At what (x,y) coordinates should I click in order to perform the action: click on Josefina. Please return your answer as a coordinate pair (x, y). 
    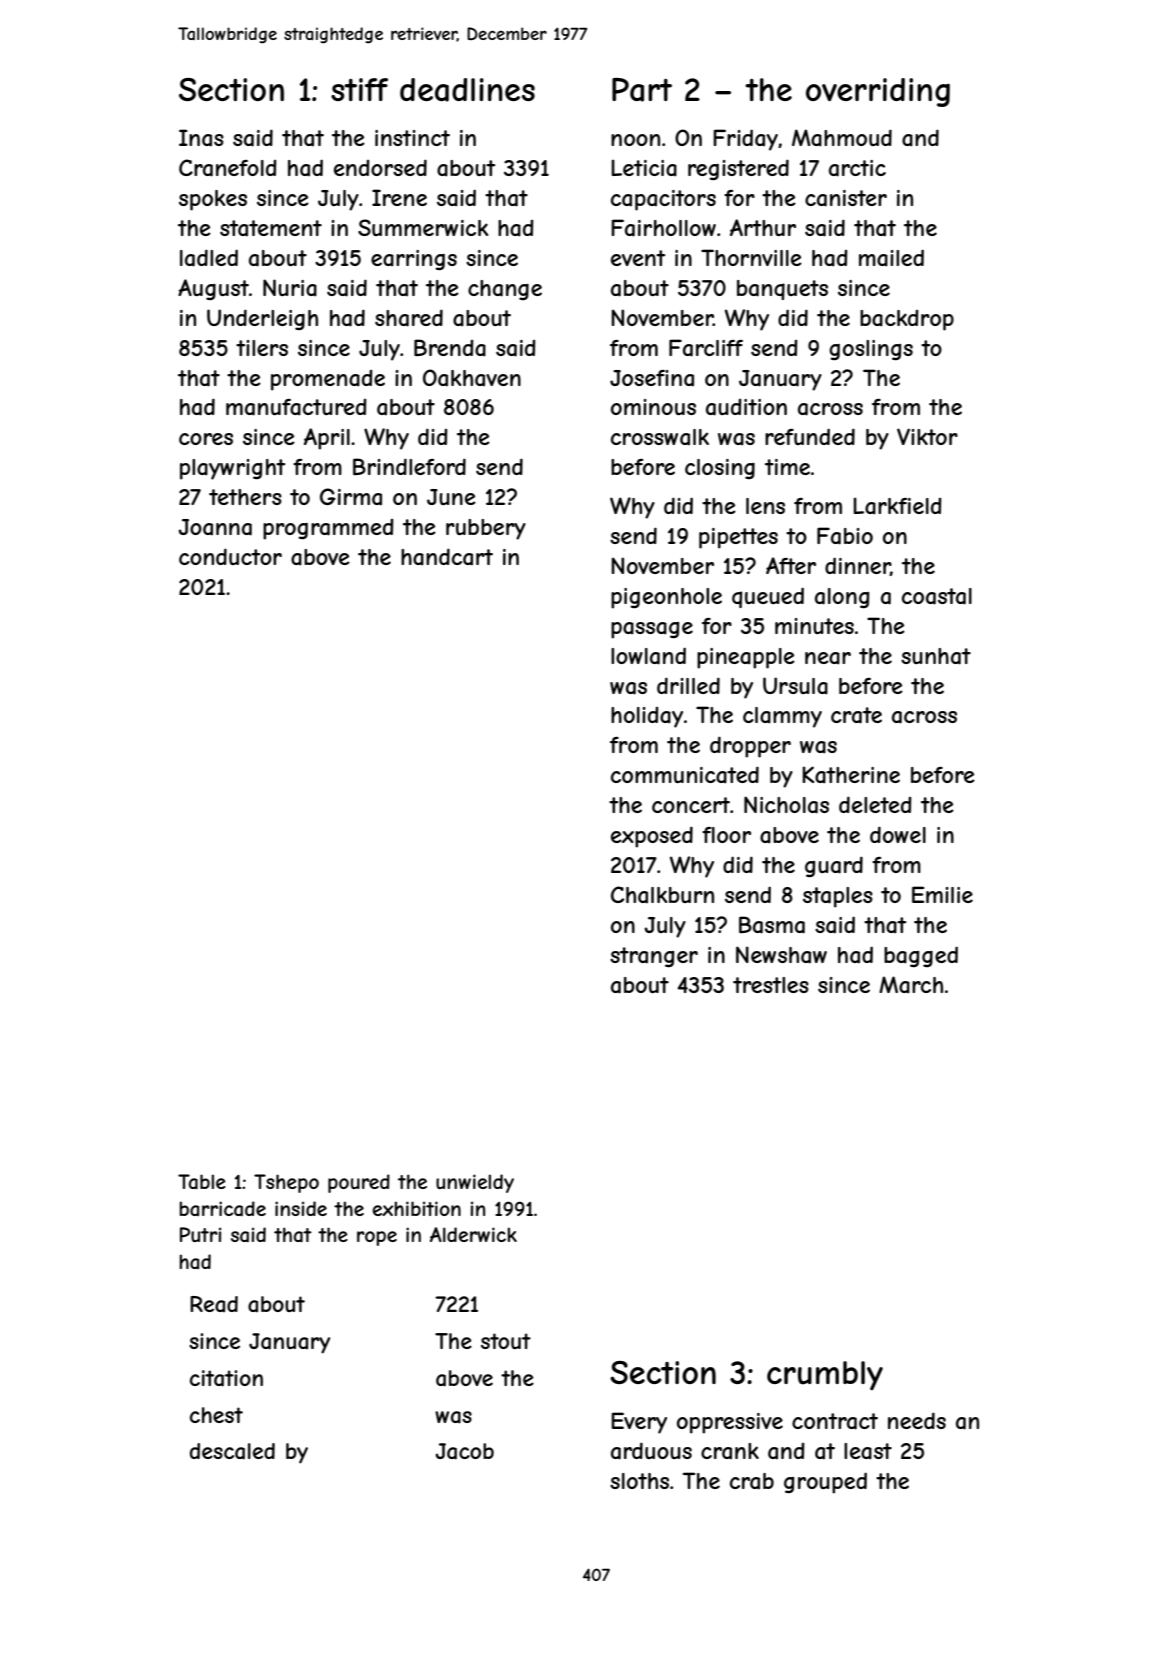
    Looking at the image, I should click on (652, 378).
